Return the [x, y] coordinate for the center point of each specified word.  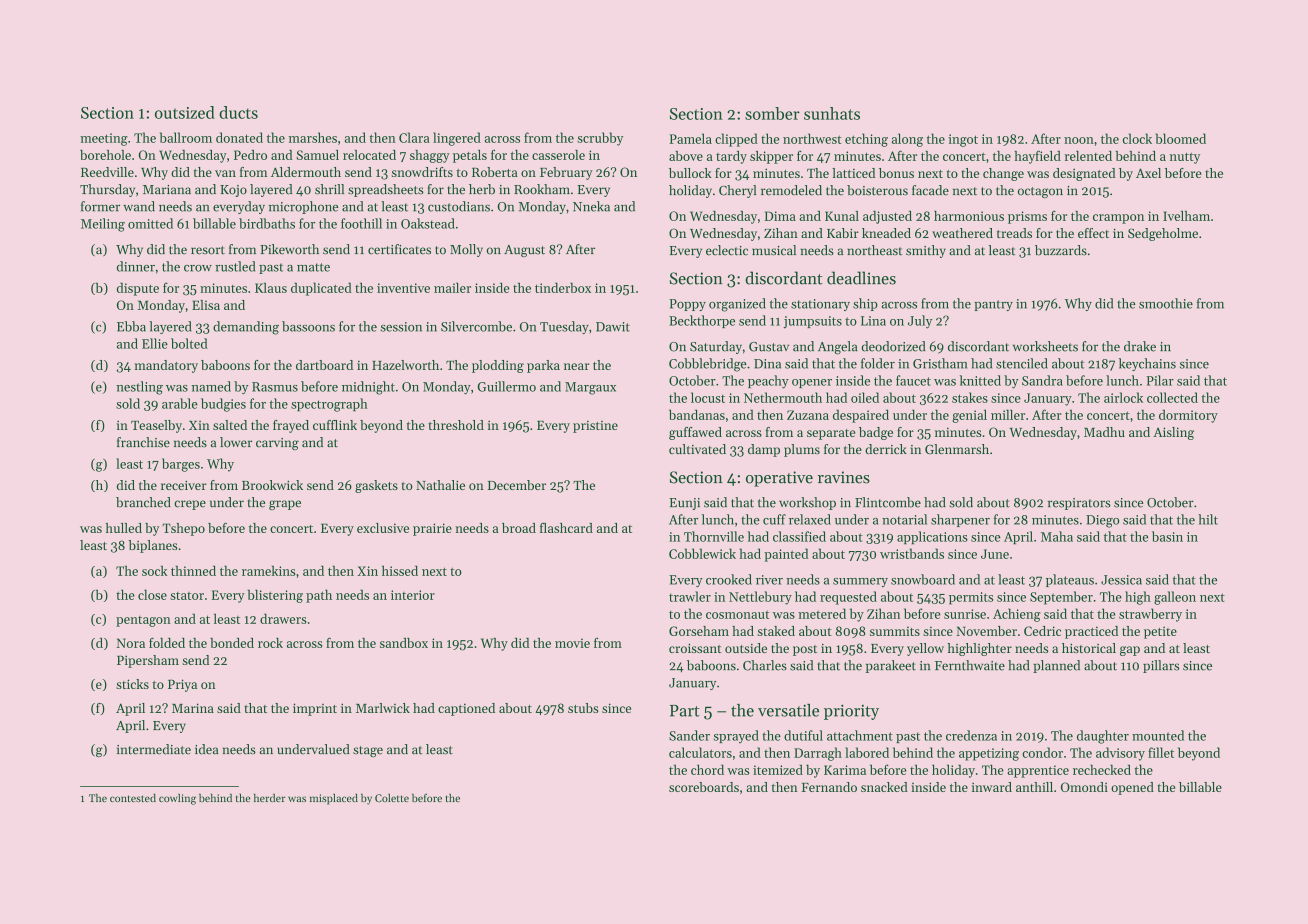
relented [1088, 156]
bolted [189, 343]
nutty [1185, 158]
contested [133, 797]
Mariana [167, 189]
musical [774, 250]
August [524, 251]
